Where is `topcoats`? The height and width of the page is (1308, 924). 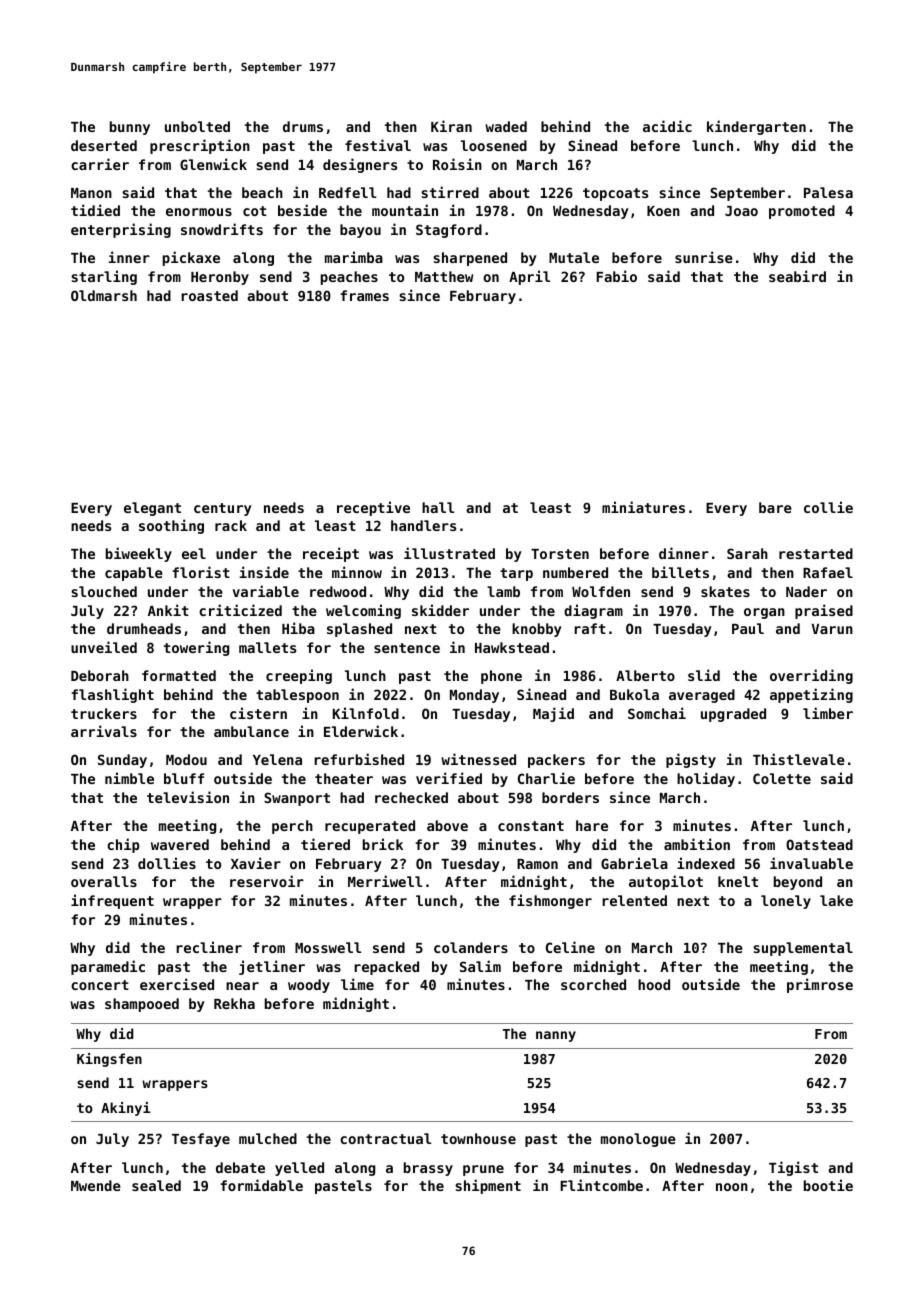 topcoats is located at coordinates (615, 194).
